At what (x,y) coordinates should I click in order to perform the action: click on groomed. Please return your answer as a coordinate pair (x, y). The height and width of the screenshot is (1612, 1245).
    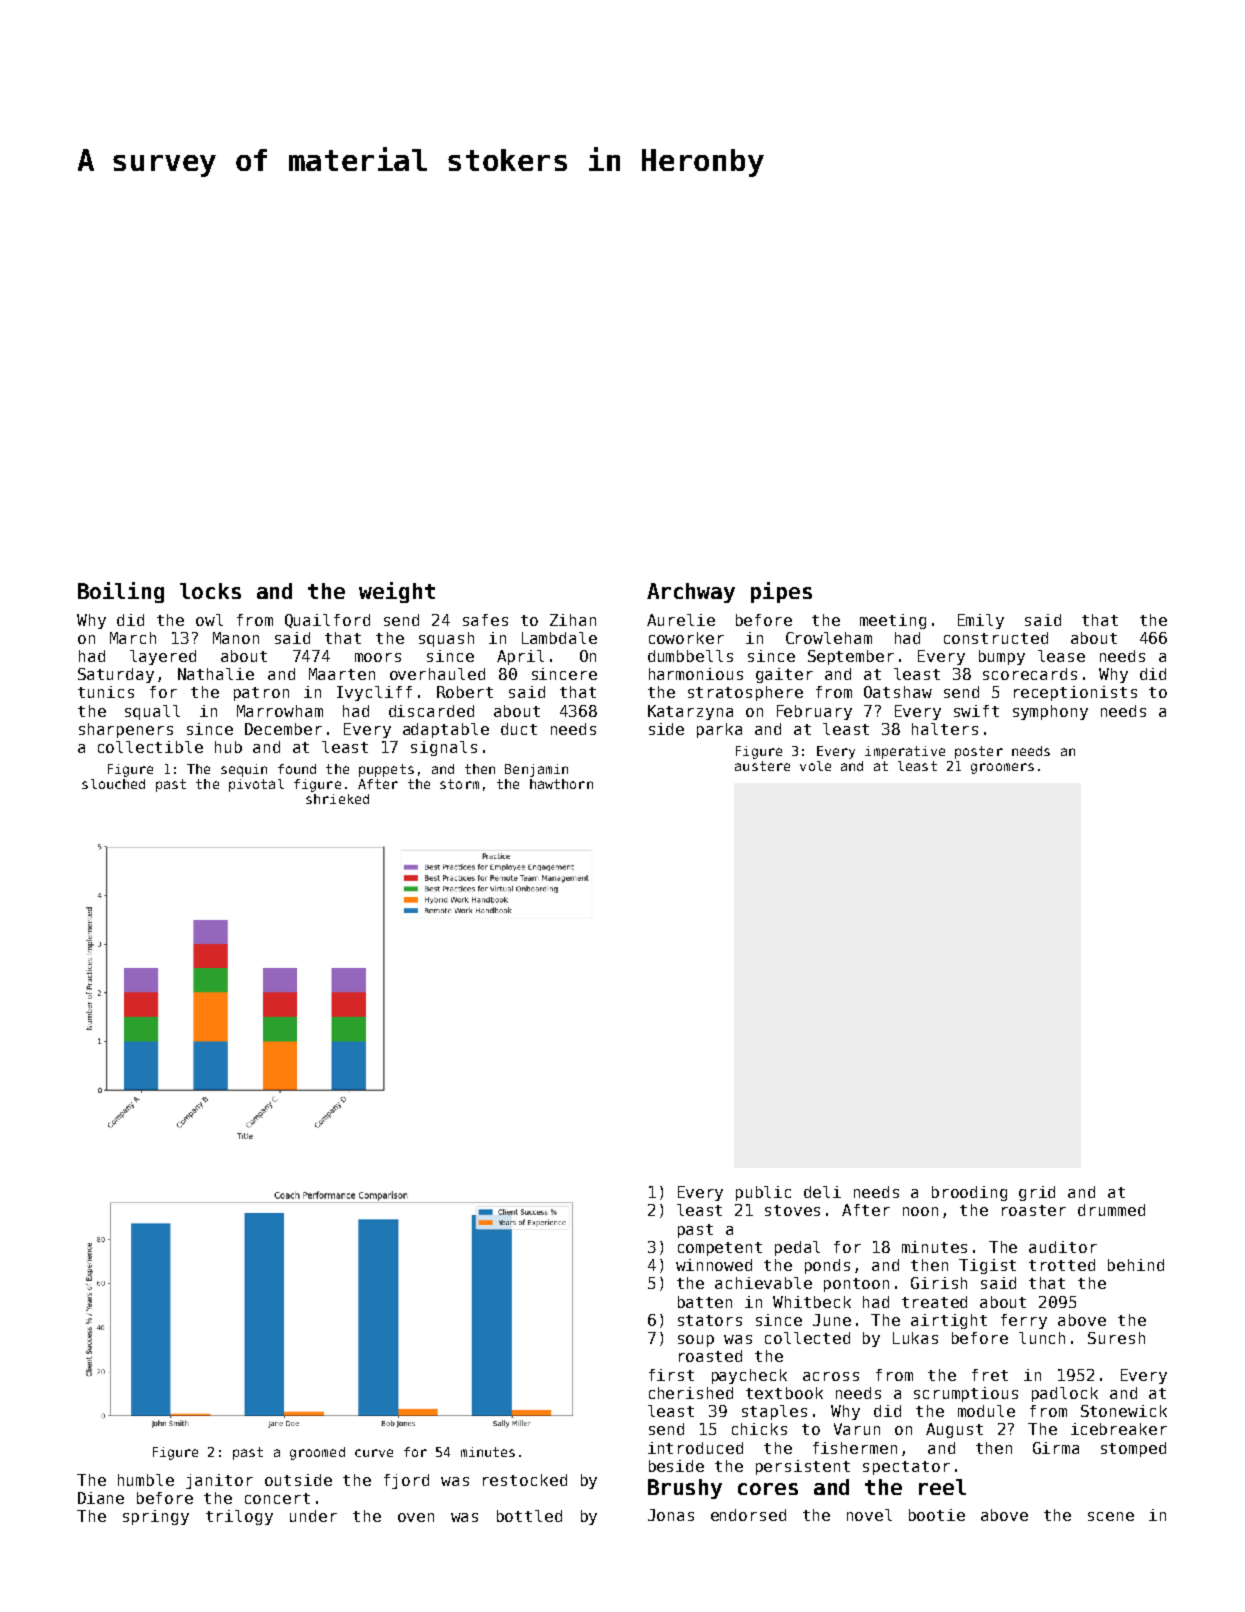
    Looking at the image, I should click on (317, 1453).
